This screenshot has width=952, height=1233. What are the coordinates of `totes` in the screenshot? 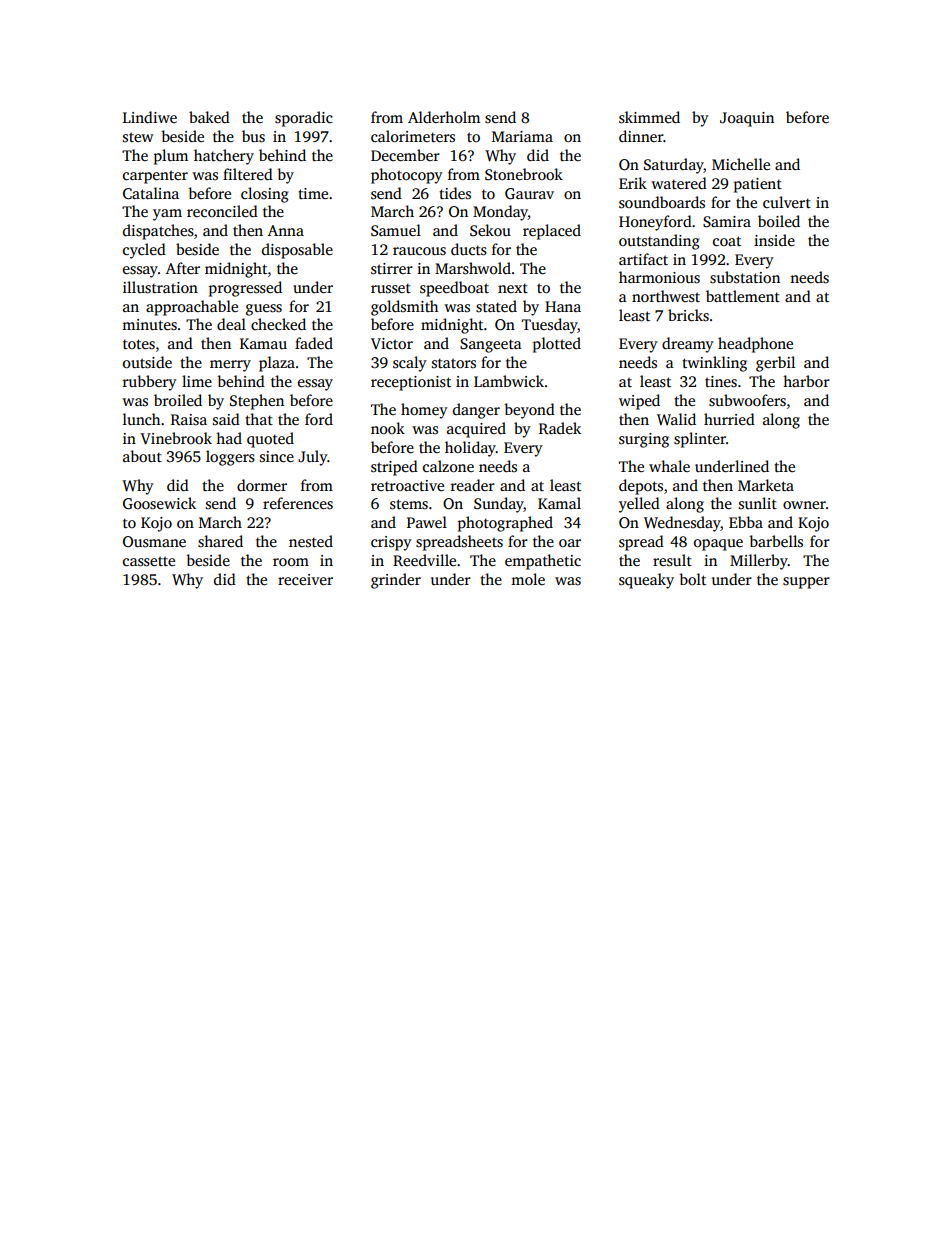 It's located at (139, 344).
